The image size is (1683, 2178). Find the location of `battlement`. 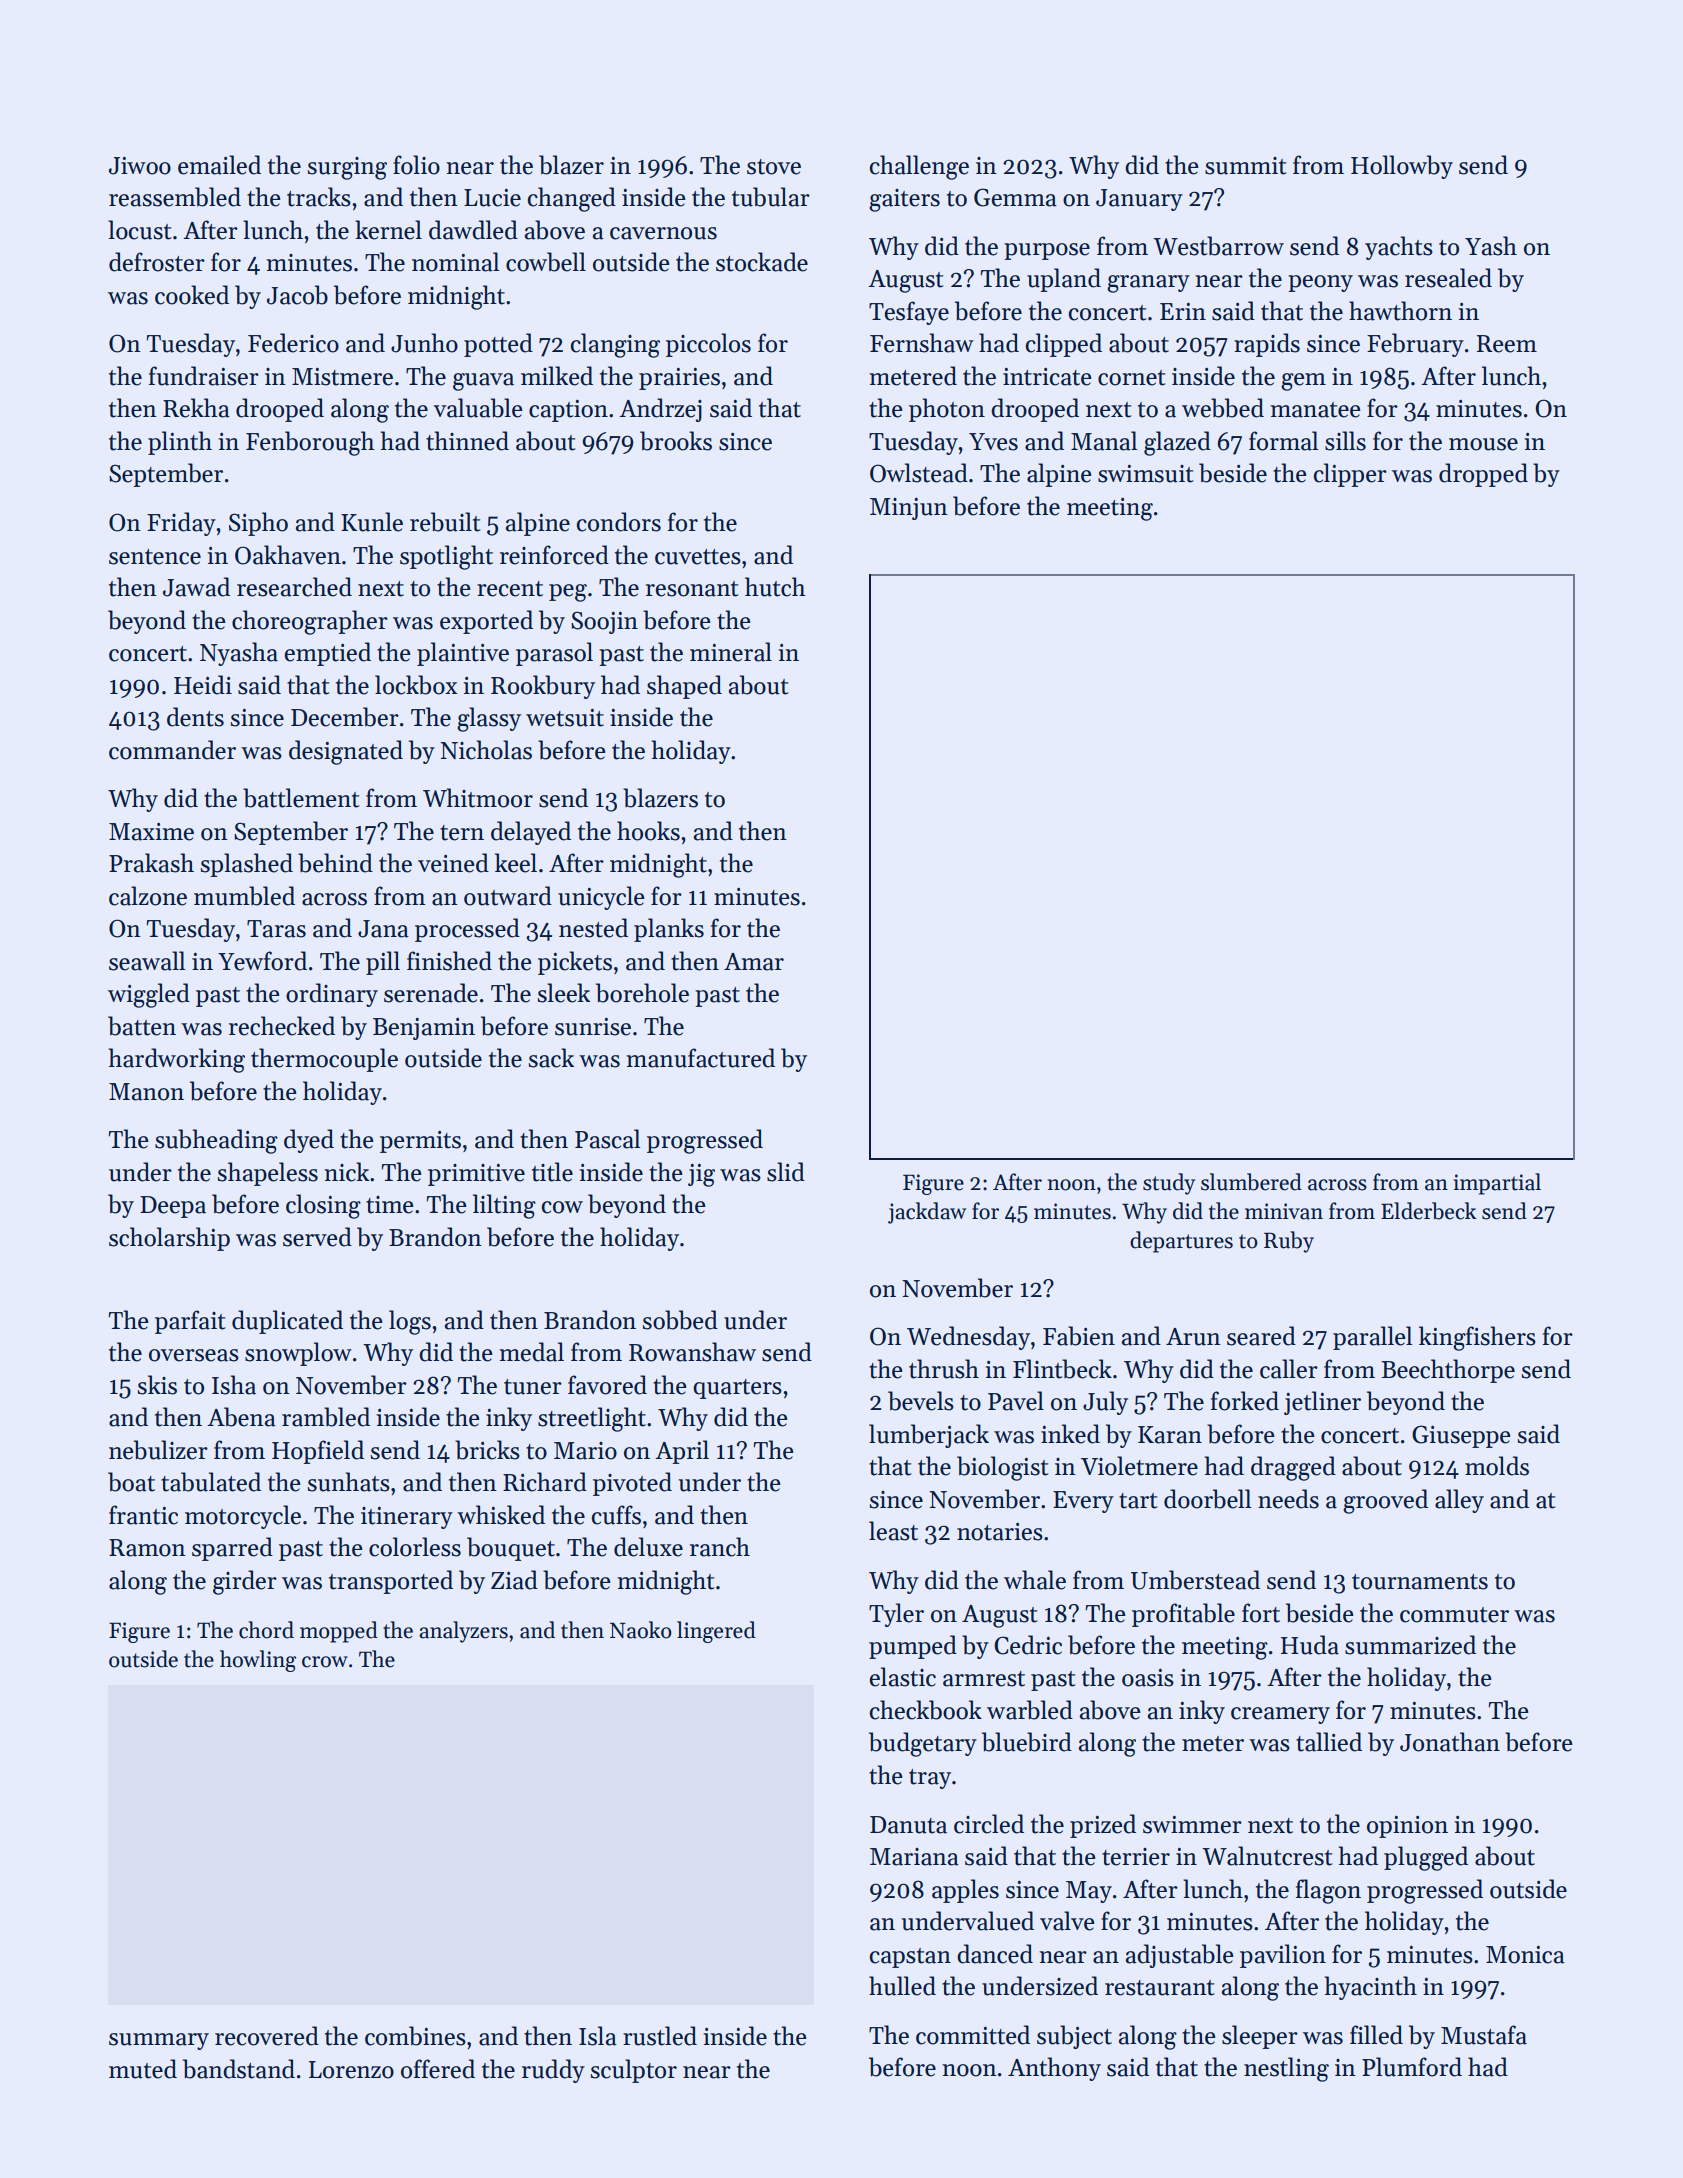

battlement is located at coordinates (301, 798).
